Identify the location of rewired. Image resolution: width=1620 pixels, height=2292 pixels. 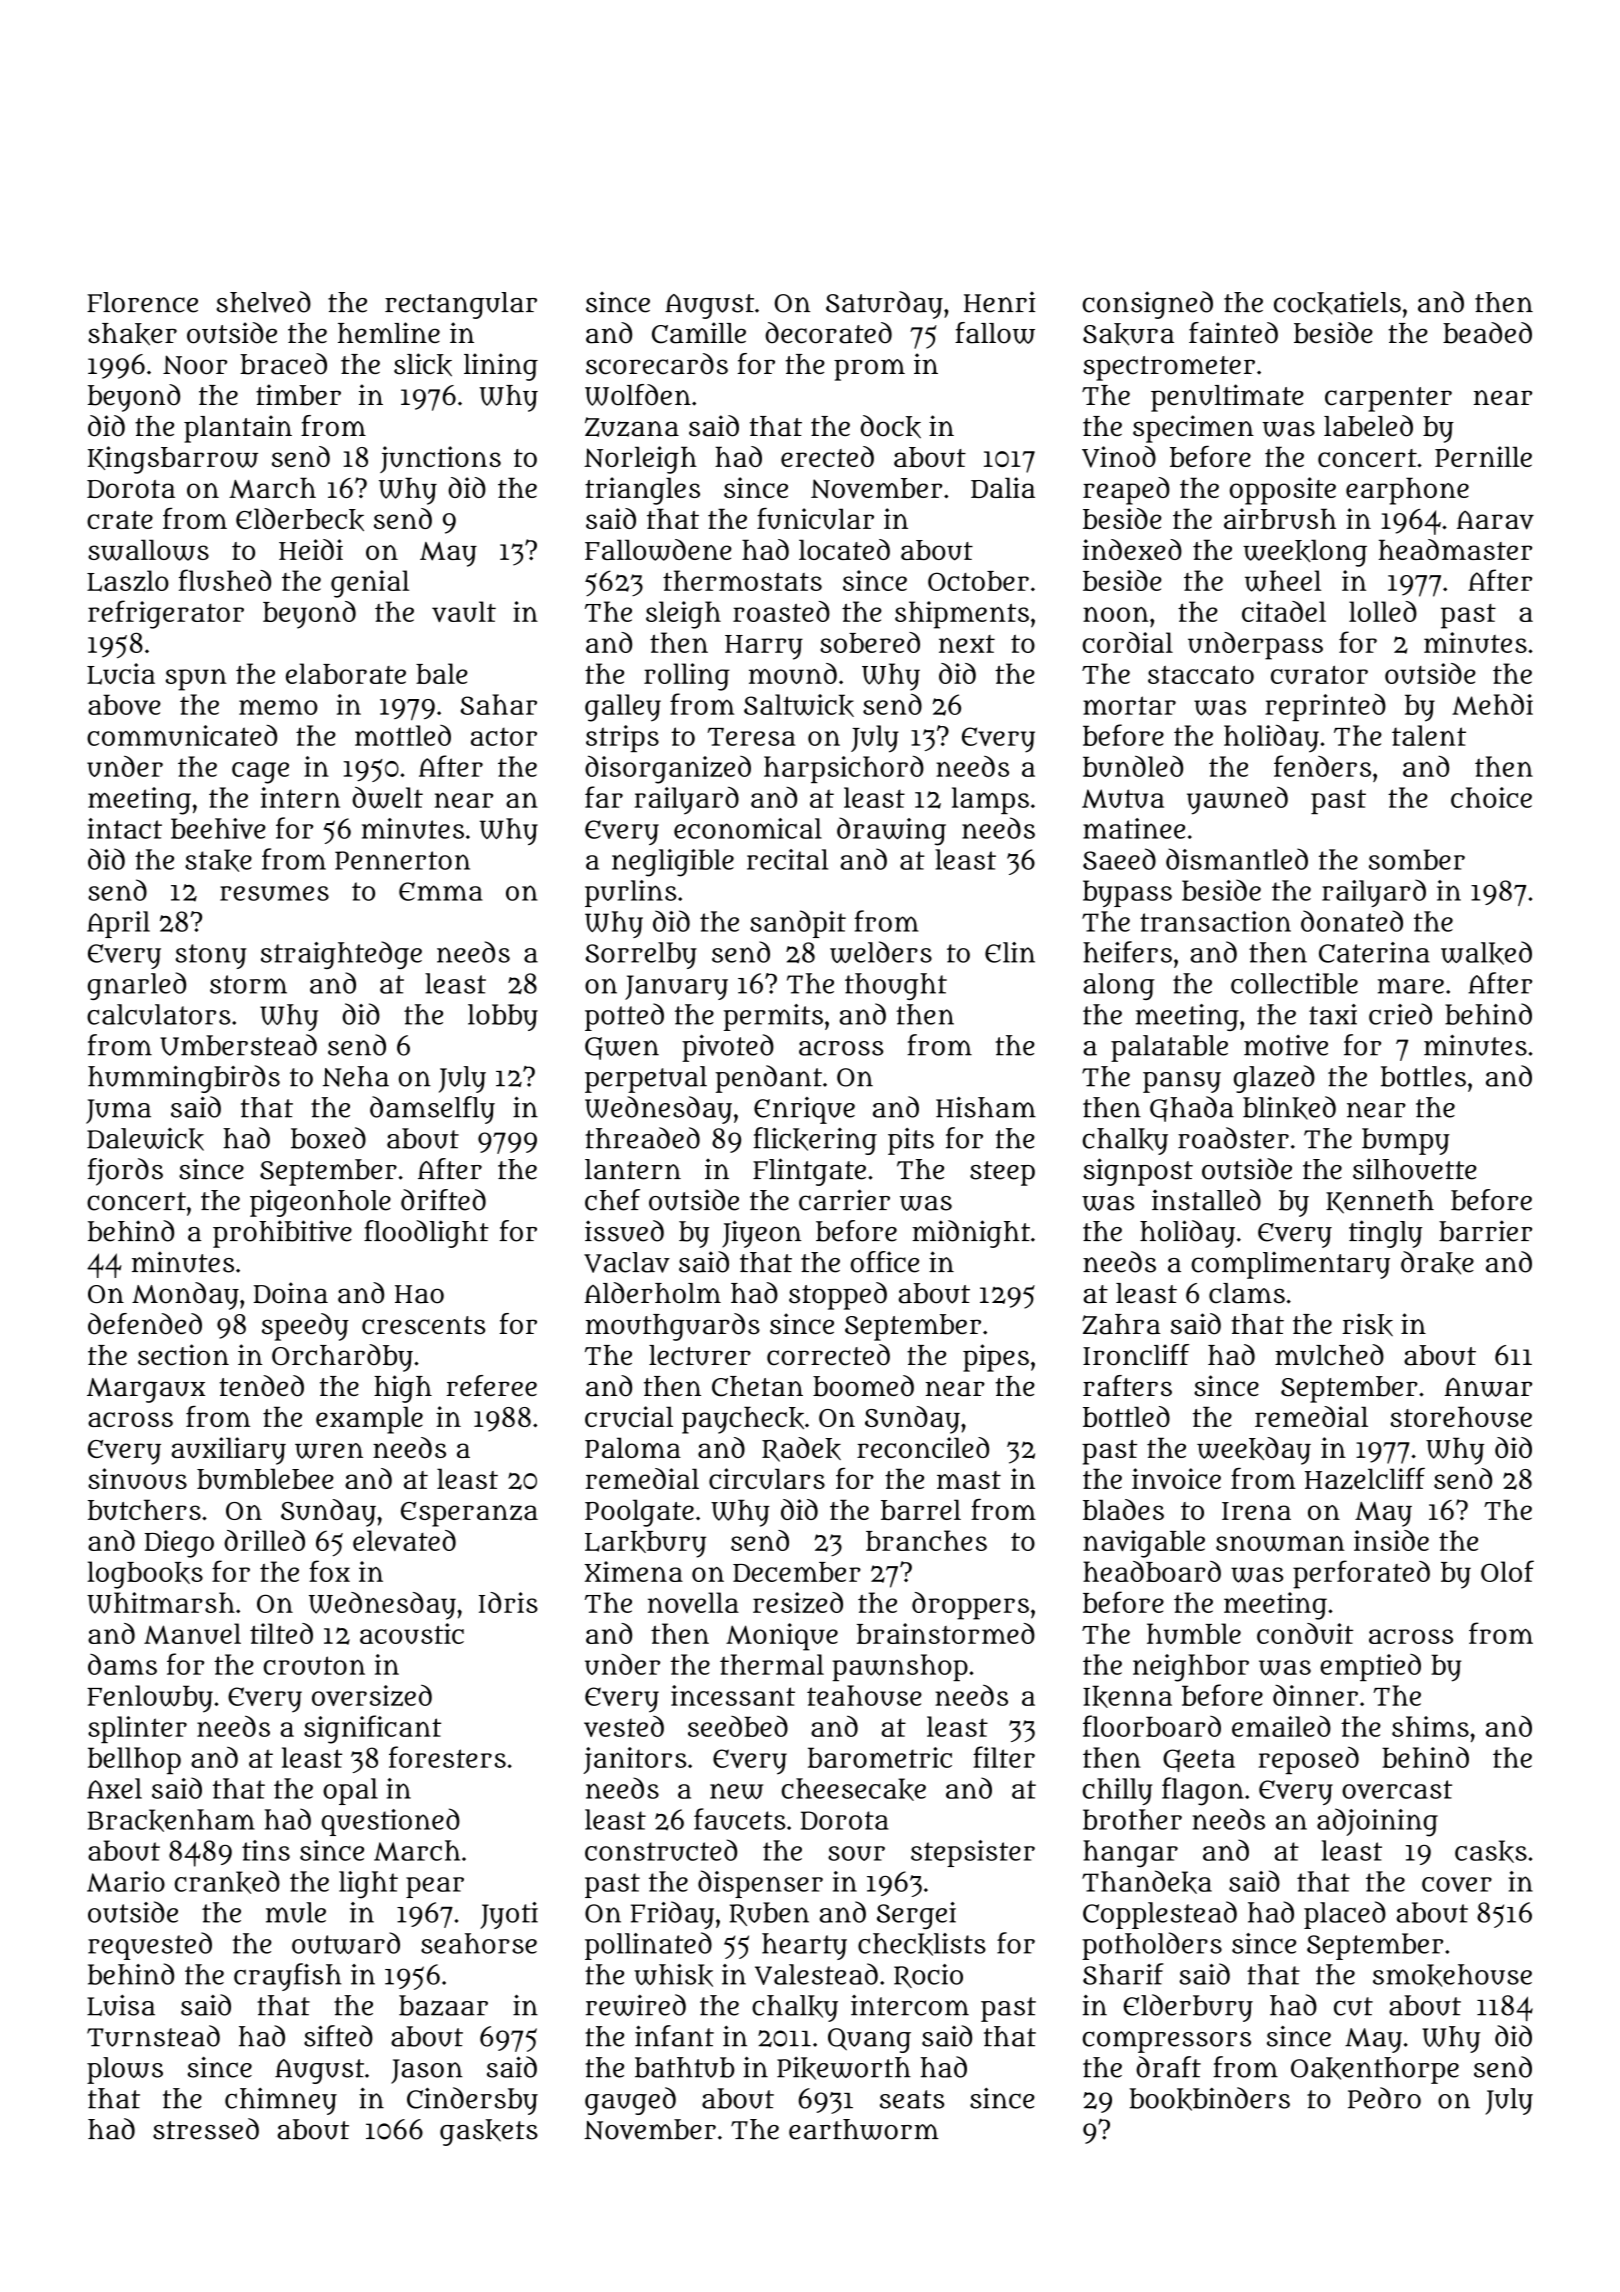
(636, 2005).
